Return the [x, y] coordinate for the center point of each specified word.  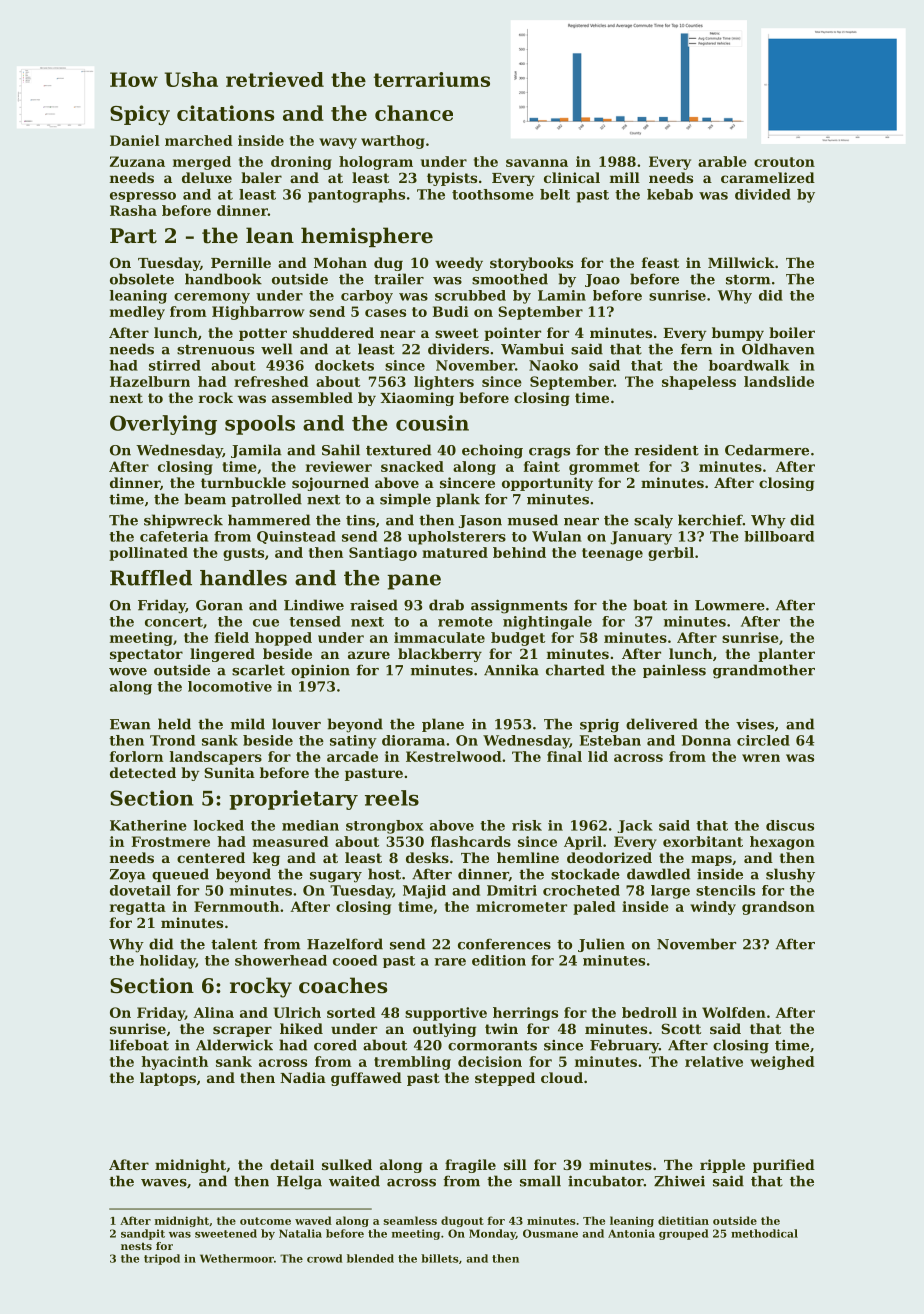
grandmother [764, 671]
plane [443, 725]
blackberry [440, 655]
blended [370, 1258]
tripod [162, 1259]
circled [763, 740]
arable [722, 161]
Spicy [140, 115]
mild [248, 724]
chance [414, 113]
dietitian [683, 1220]
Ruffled [151, 578]
